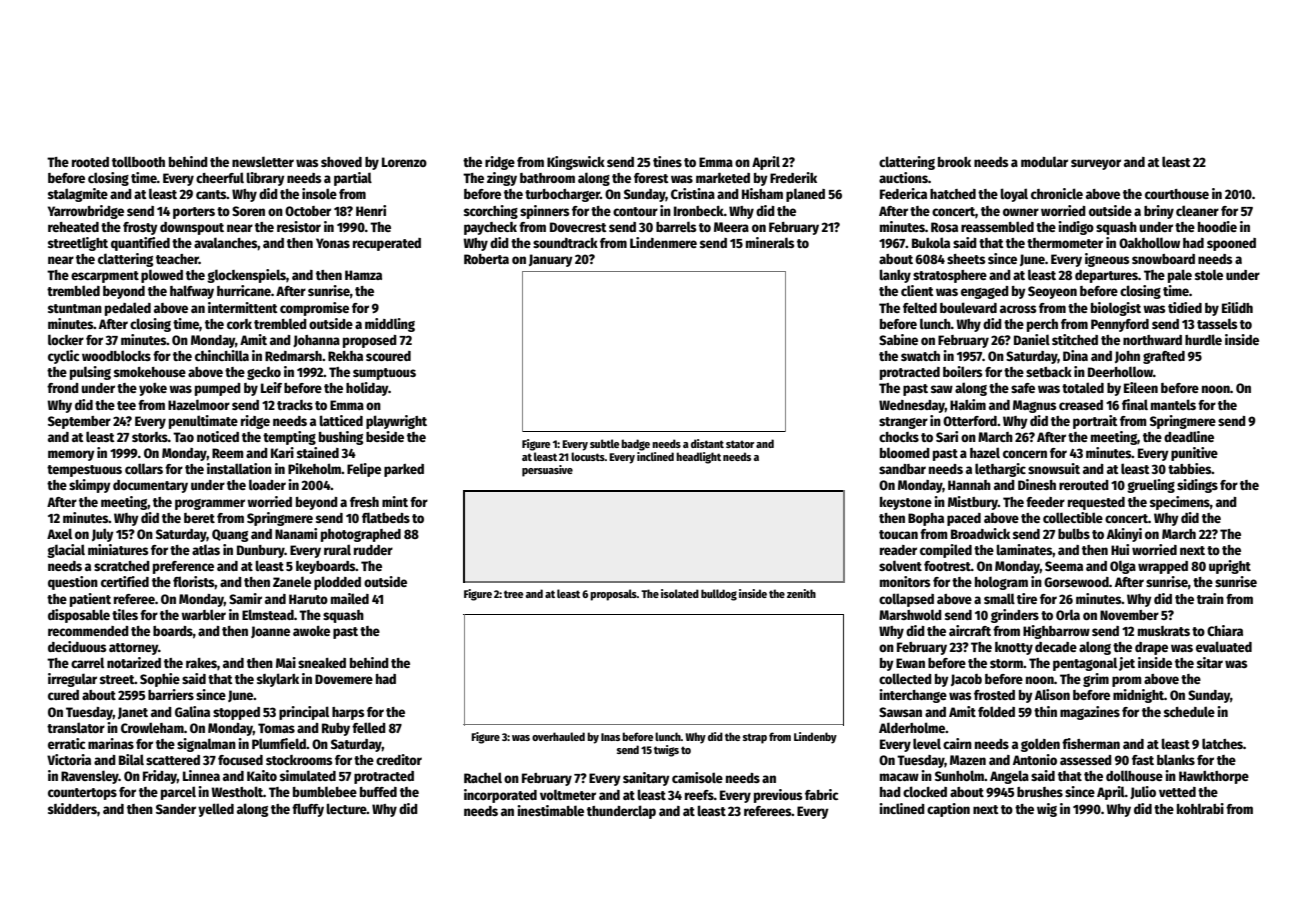  What do you see at coordinates (663, 242) in the screenshot?
I see `Lindenmere` at bounding box center [663, 242].
